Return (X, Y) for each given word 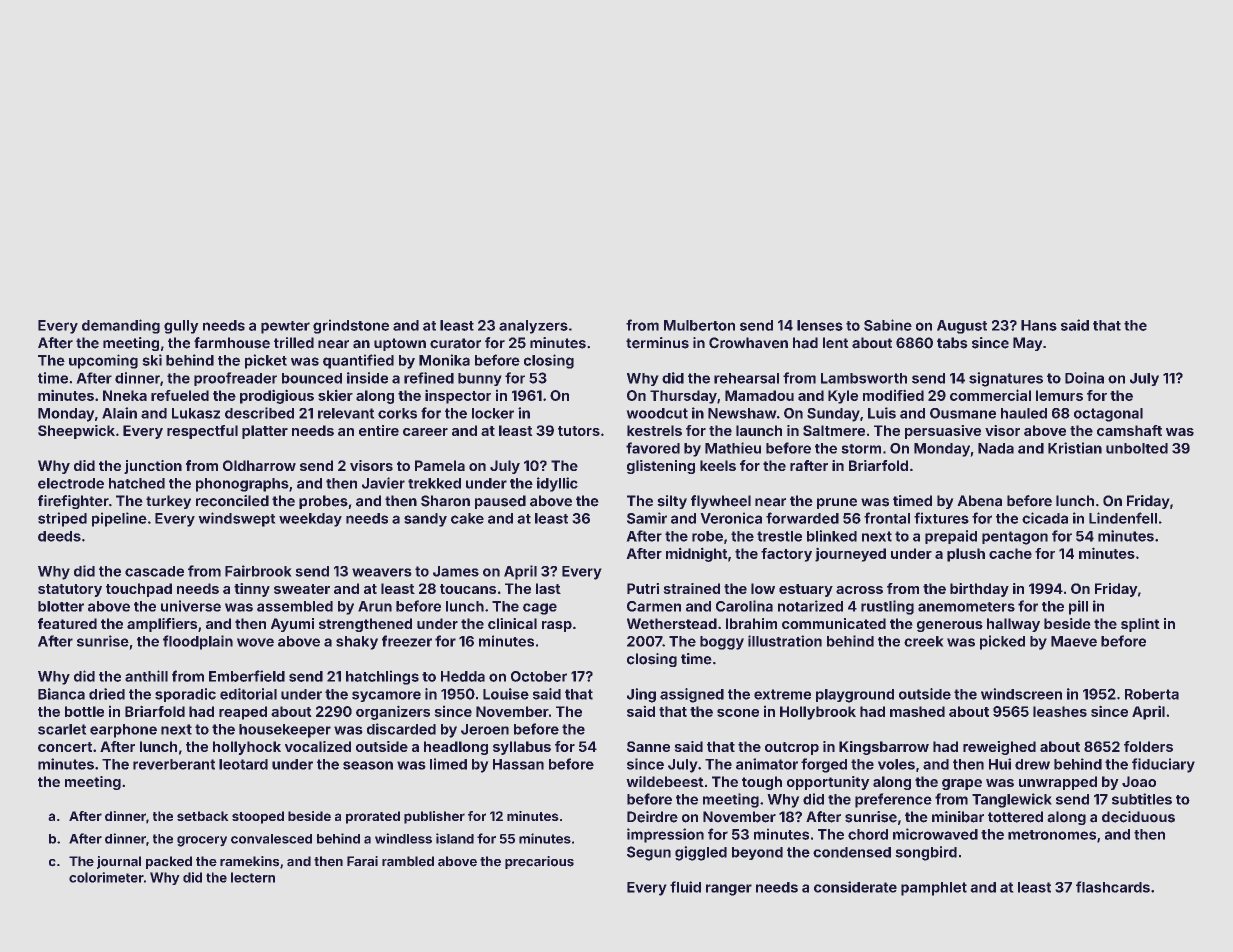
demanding (121, 326)
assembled (295, 606)
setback (202, 816)
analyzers (533, 327)
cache (1010, 553)
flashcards (1113, 887)
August (962, 327)
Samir (647, 518)
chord (868, 834)
